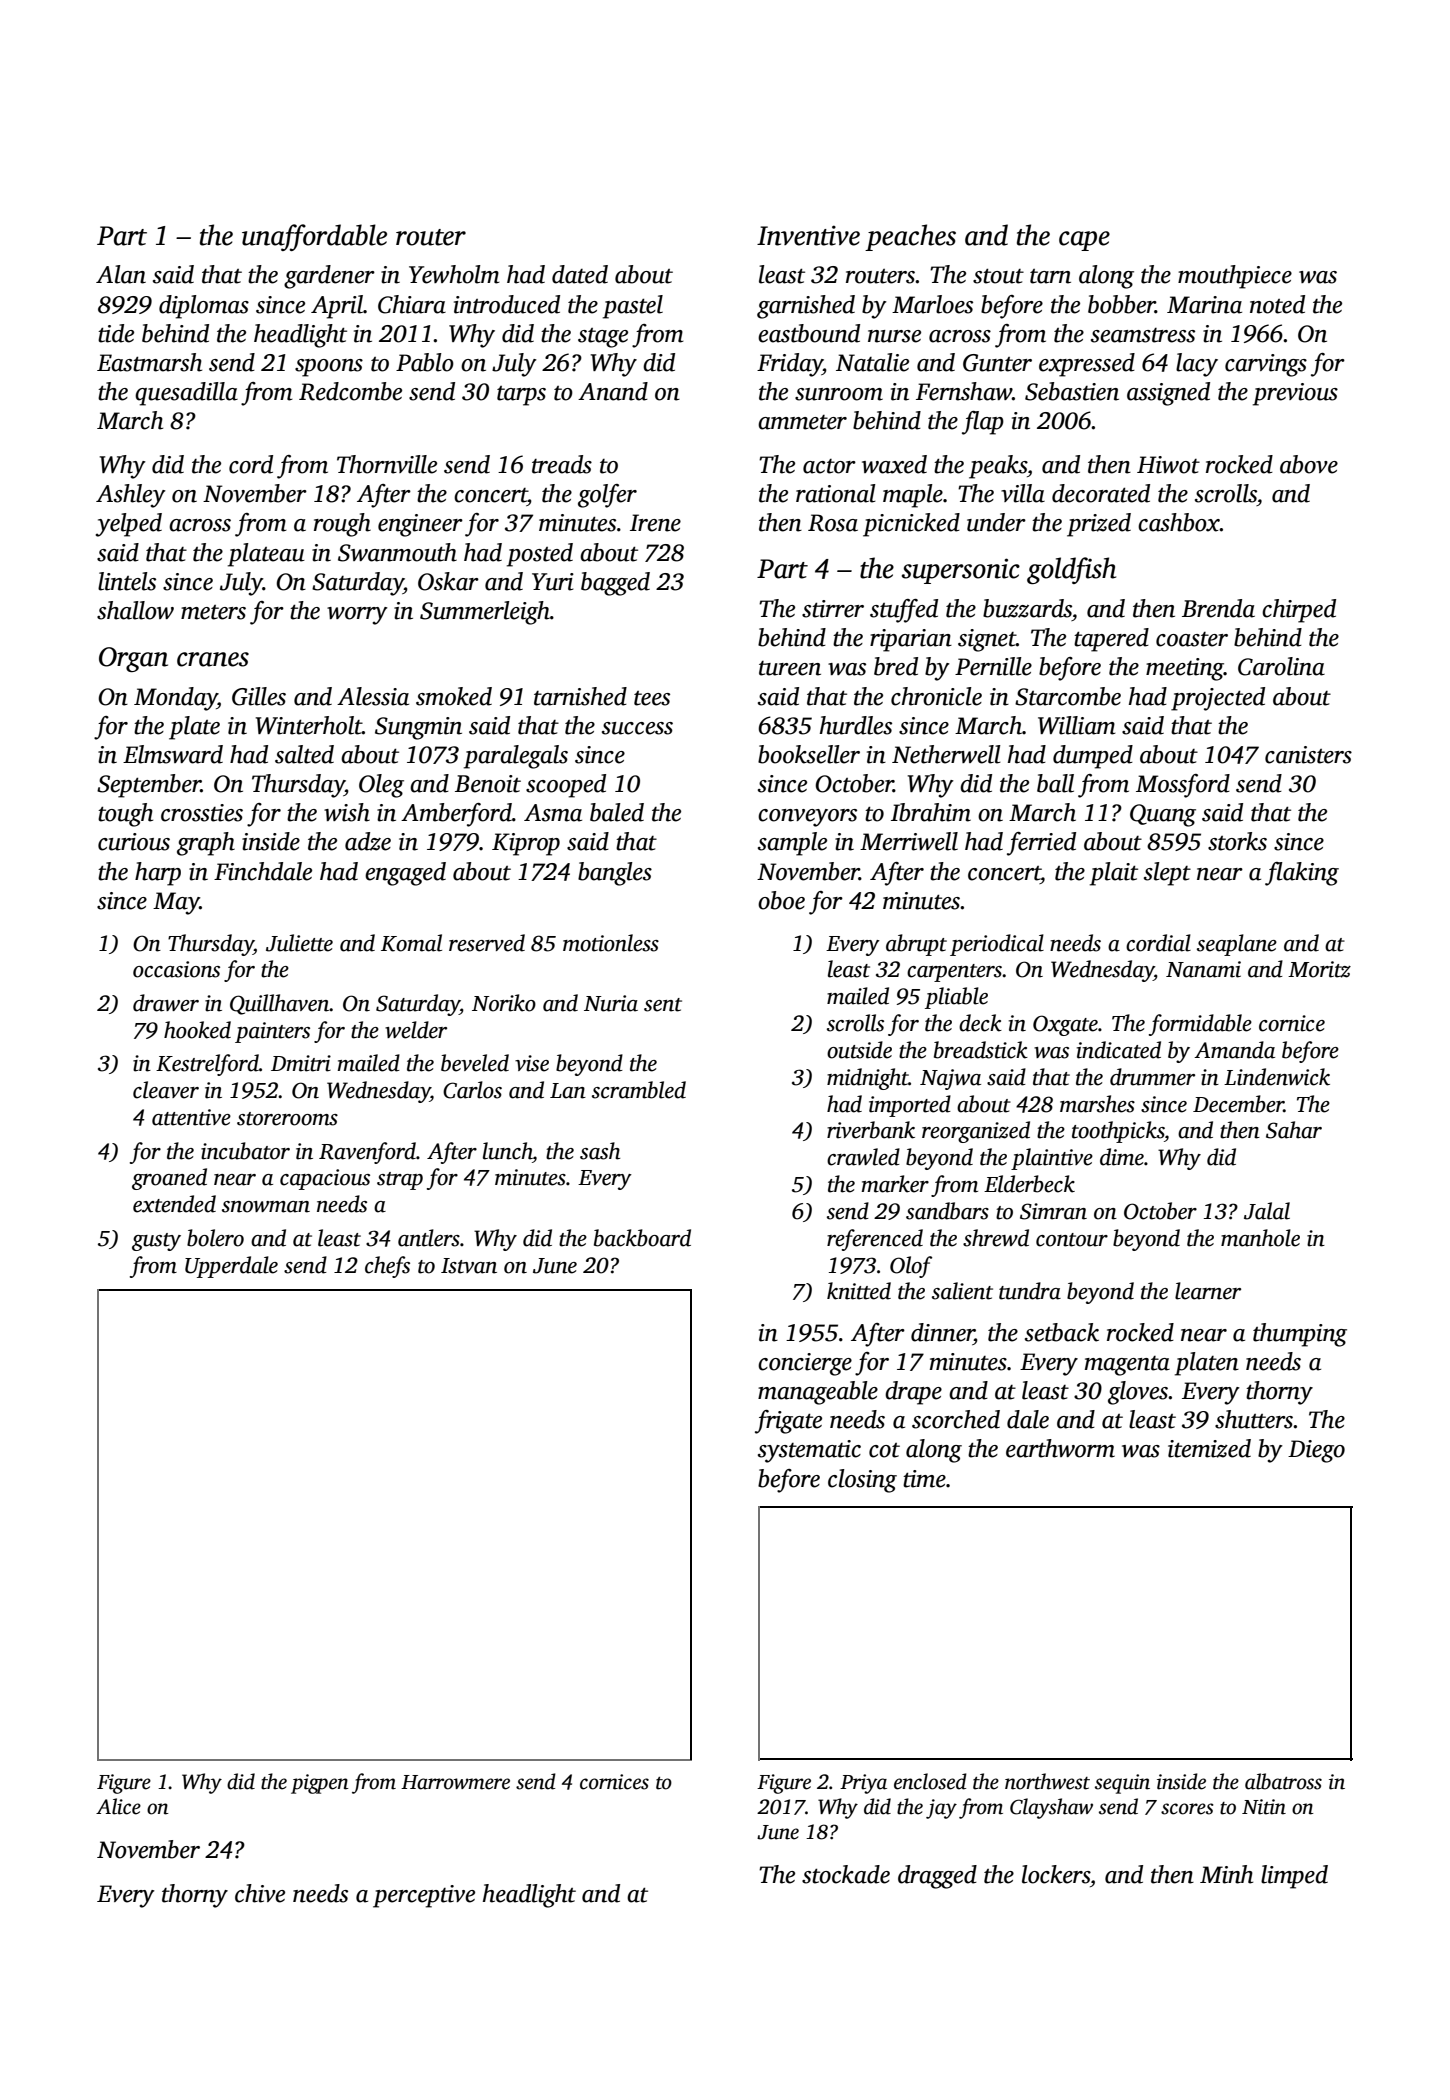  Describe the element at coordinates (580, 274) in the screenshot. I see `dated` at that location.
